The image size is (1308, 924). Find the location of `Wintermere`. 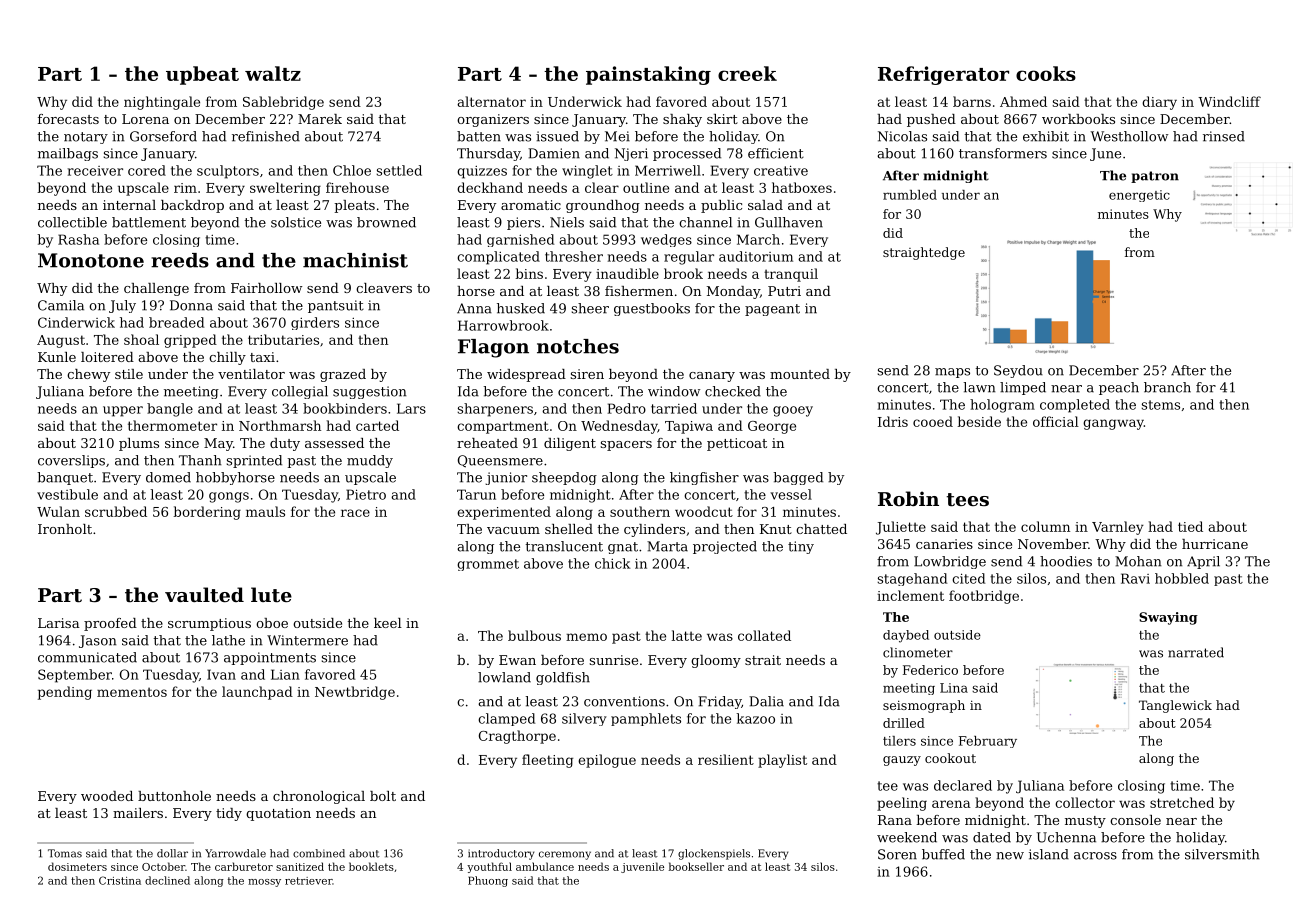

Wintermere is located at coordinates (307, 640).
